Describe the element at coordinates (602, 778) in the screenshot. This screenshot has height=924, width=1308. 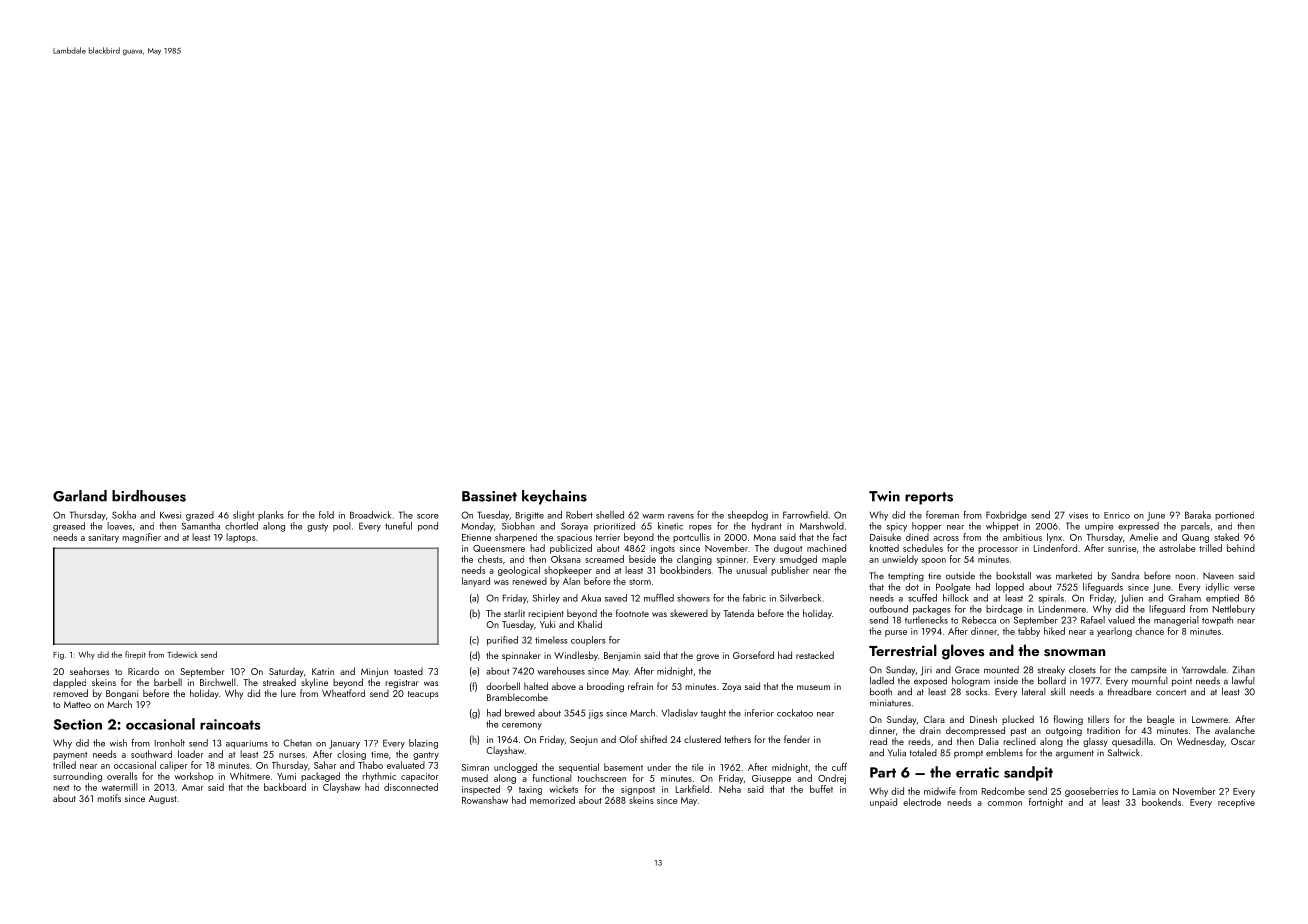
I see `touchscreen` at that location.
